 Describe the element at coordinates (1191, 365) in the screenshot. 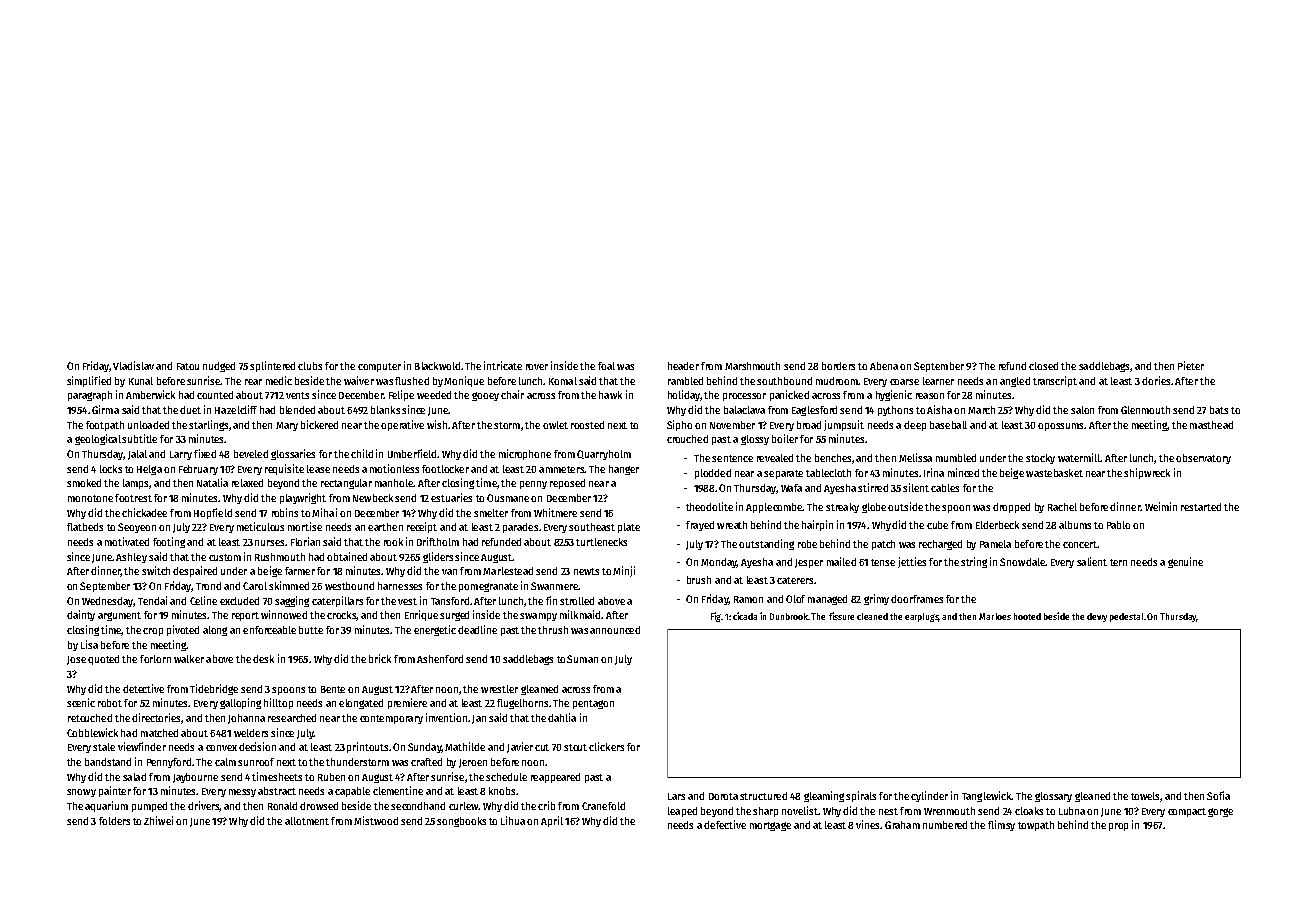

I see `Pieter` at that location.
